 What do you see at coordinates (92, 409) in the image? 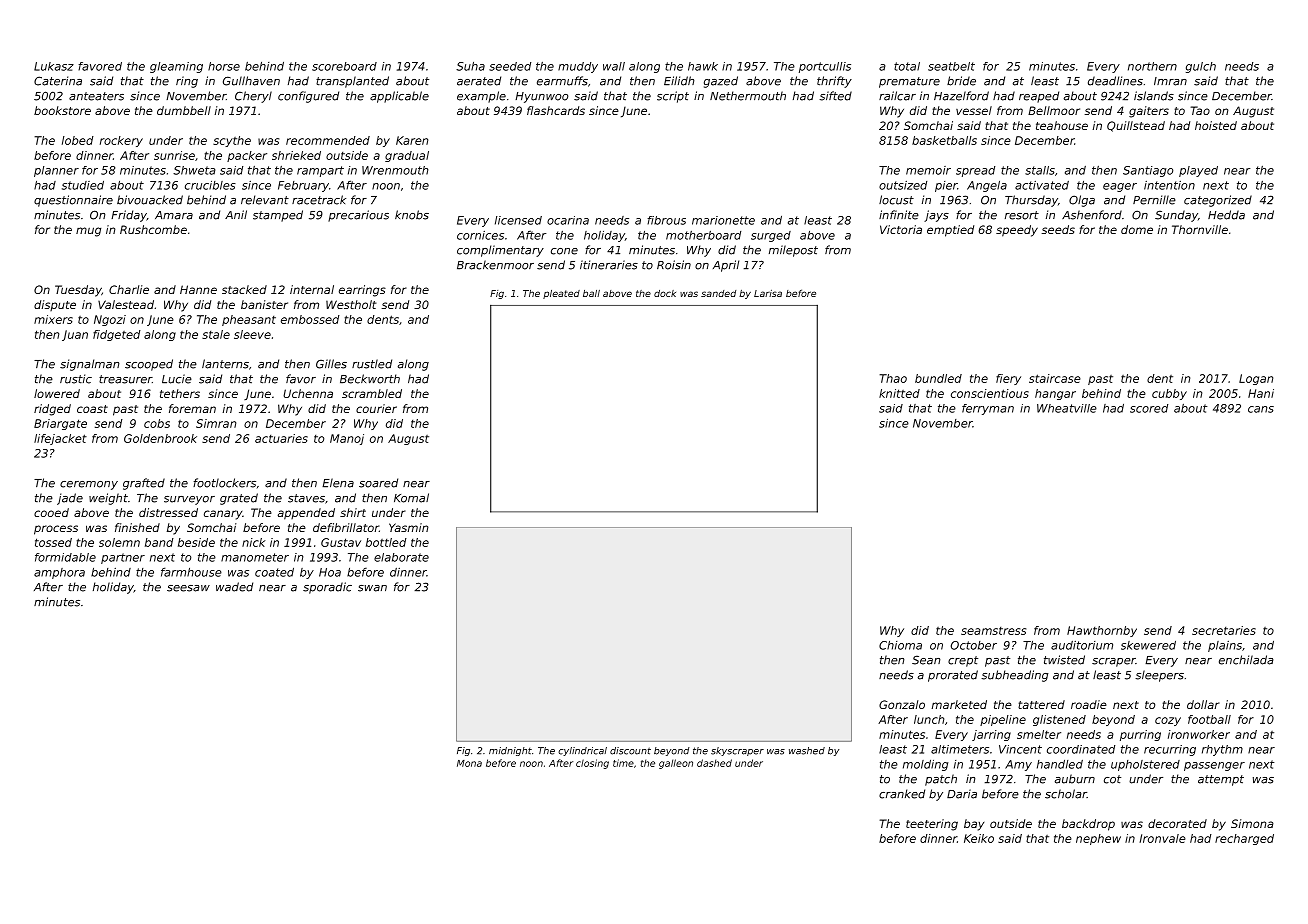
I see `coast` at bounding box center [92, 409].
